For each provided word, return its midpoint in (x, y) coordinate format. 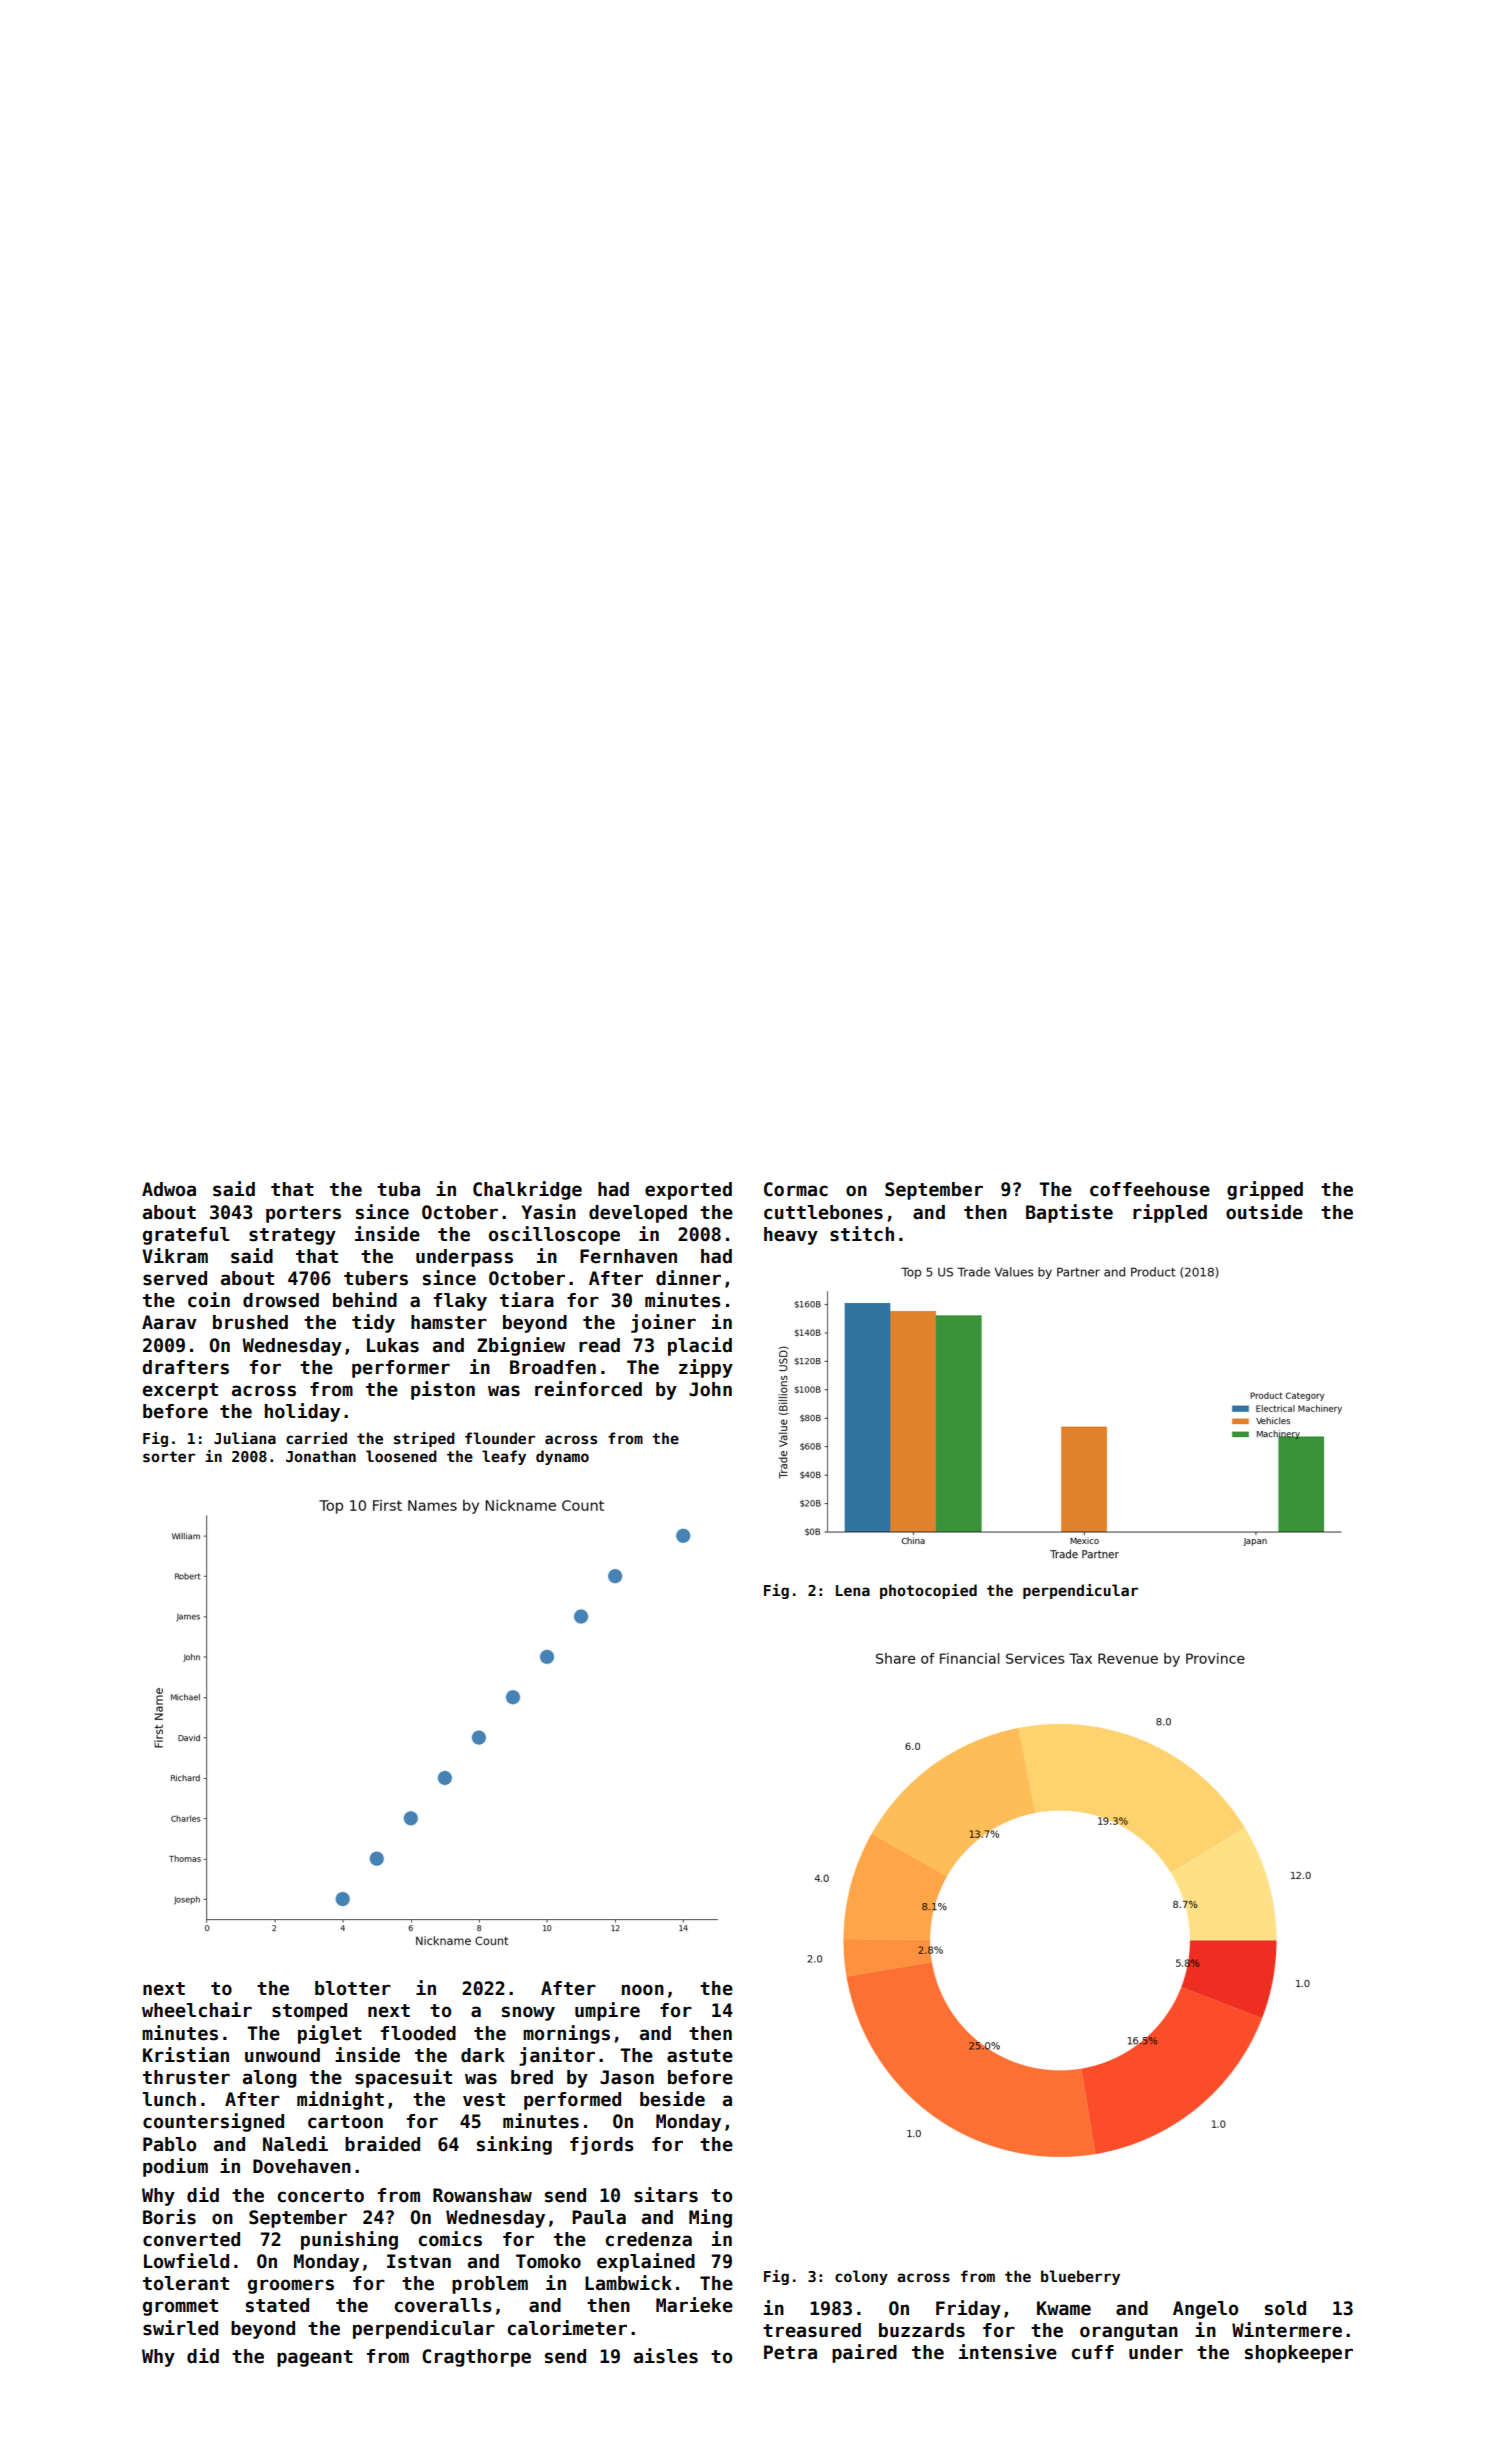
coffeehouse (1150, 1189)
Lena (853, 1590)
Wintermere (1287, 2330)
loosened (401, 1456)
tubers (376, 1278)
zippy (706, 1368)
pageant (315, 2358)
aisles (666, 2356)
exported (688, 1191)
